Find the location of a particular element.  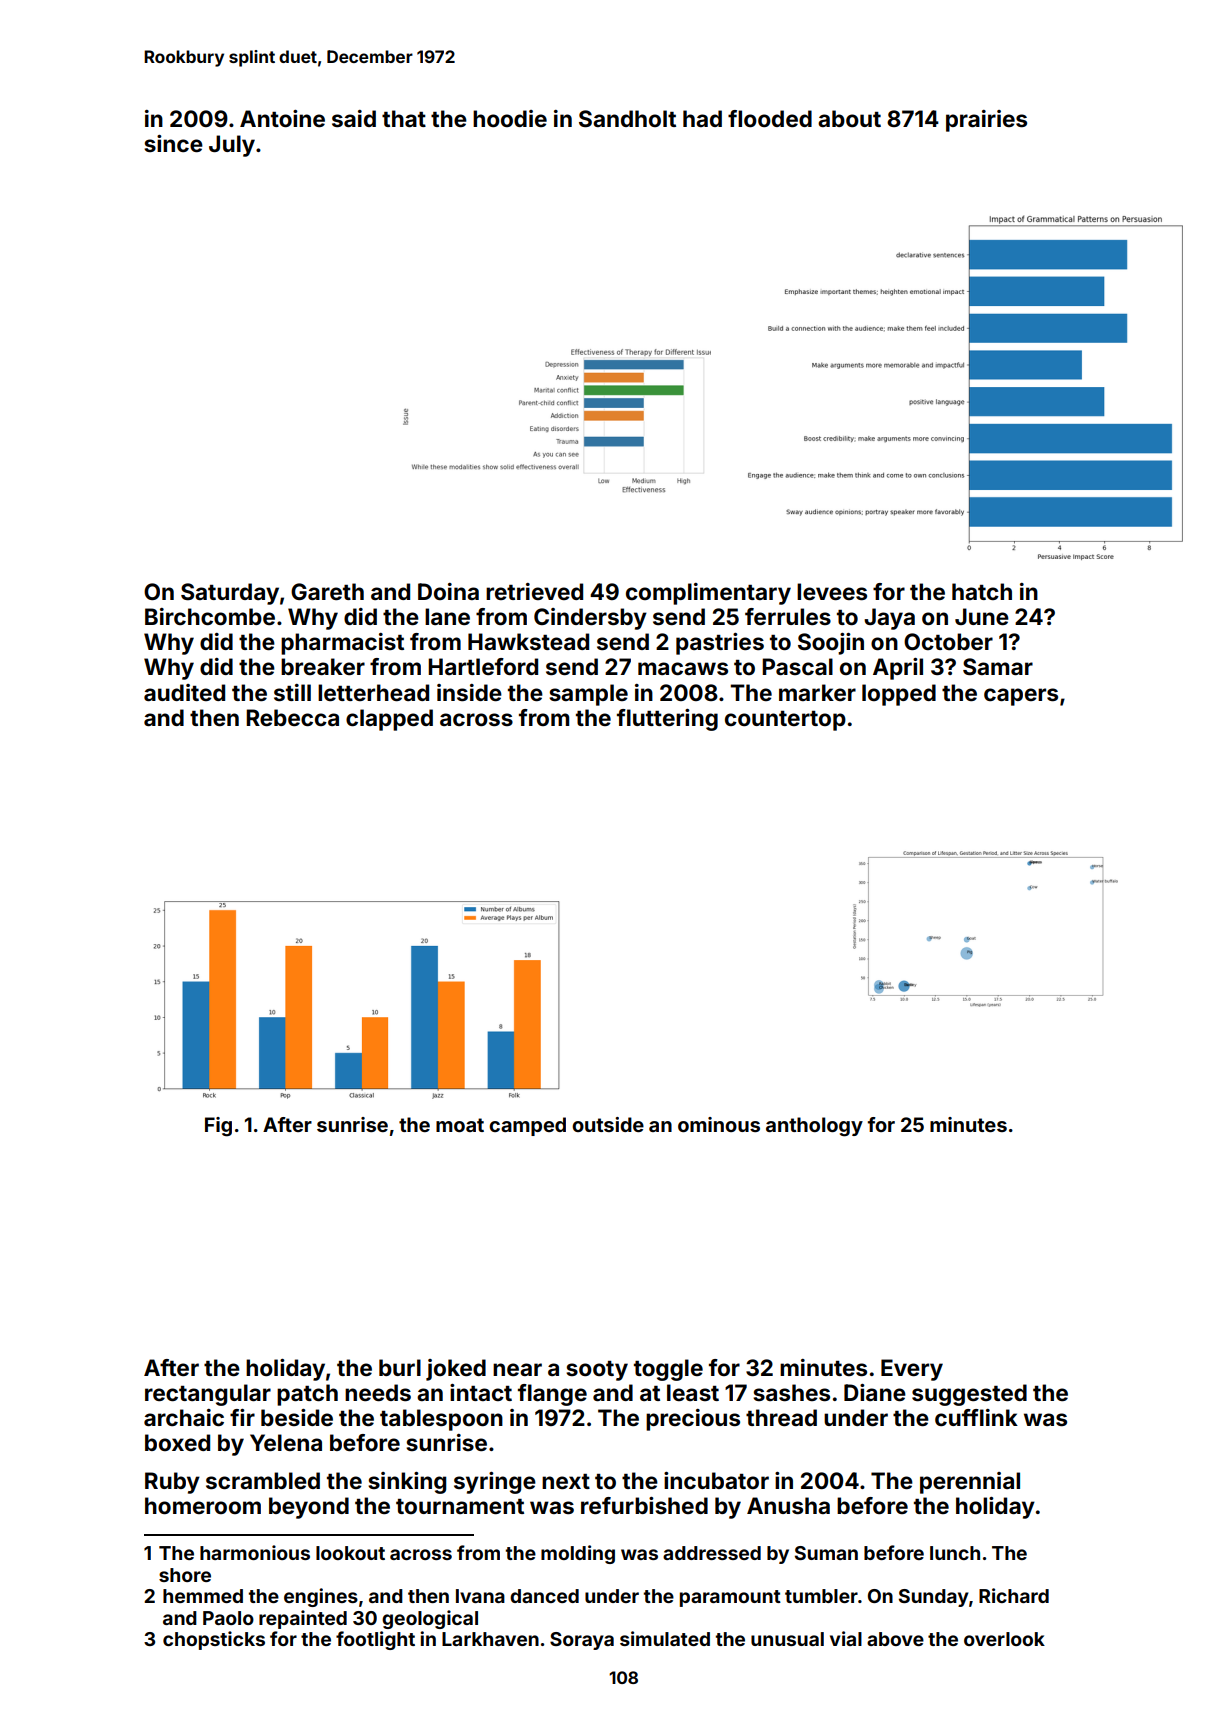

outside is located at coordinates (608, 1124).
